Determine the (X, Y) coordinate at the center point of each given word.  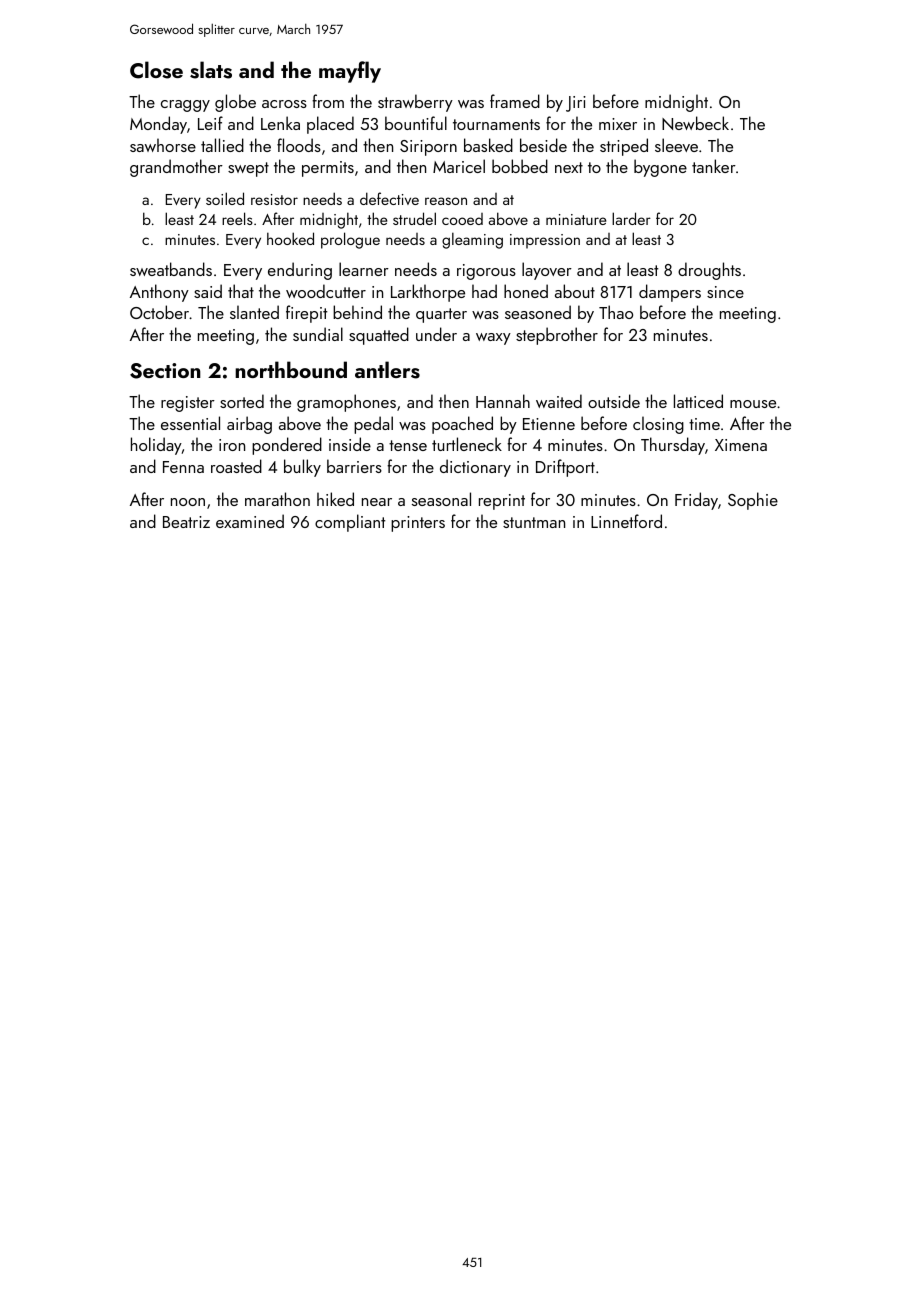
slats (211, 70)
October (159, 312)
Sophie (753, 501)
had (484, 291)
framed (515, 101)
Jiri (576, 104)
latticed (698, 401)
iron (232, 445)
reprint (502, 502)
